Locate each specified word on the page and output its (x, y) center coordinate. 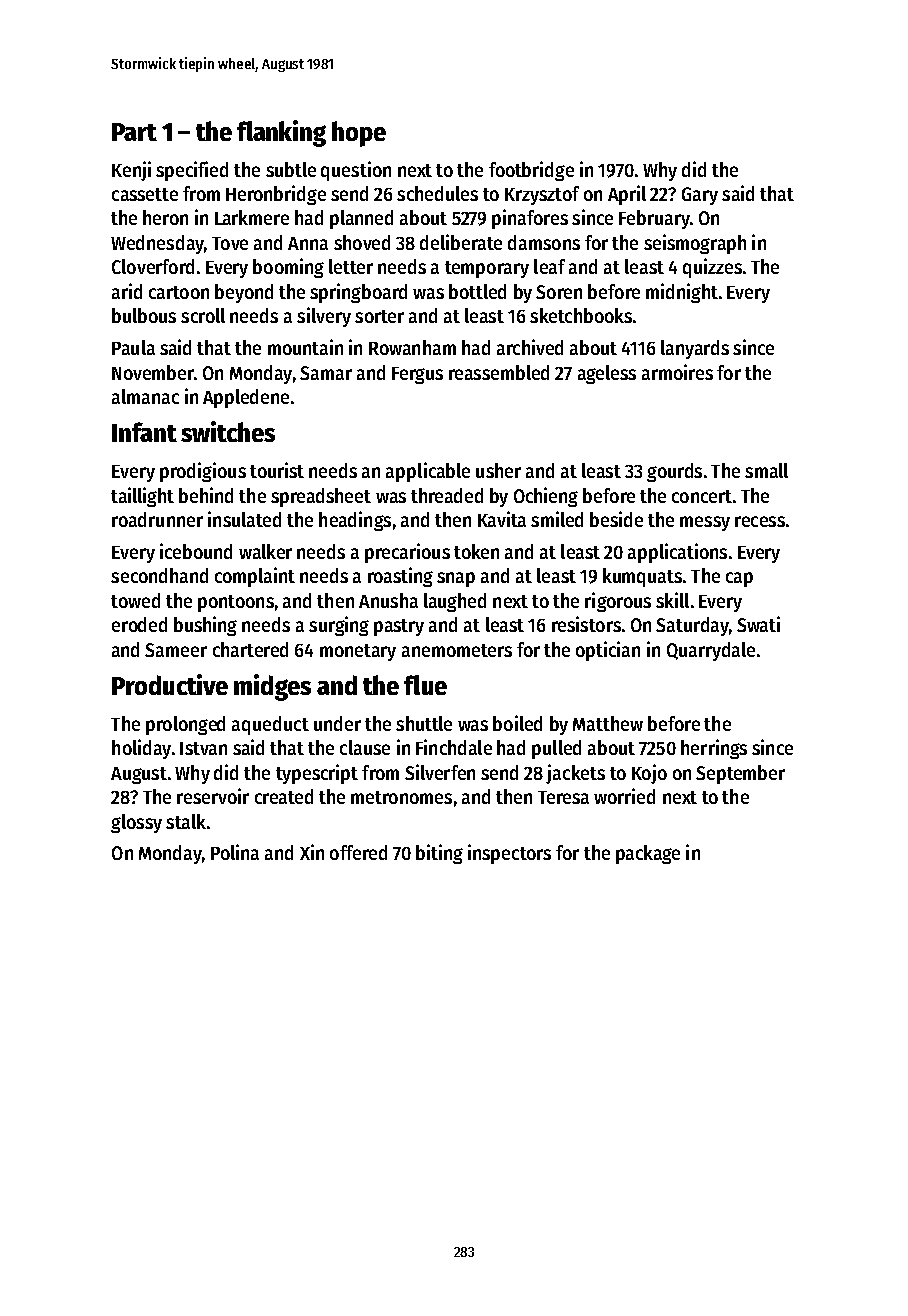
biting (439, 854)
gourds (674, 472)
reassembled (499, 372)
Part (134, 132)
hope (359, 134)
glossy (136, 823)
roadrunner (157, 519)
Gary (700, 196)
